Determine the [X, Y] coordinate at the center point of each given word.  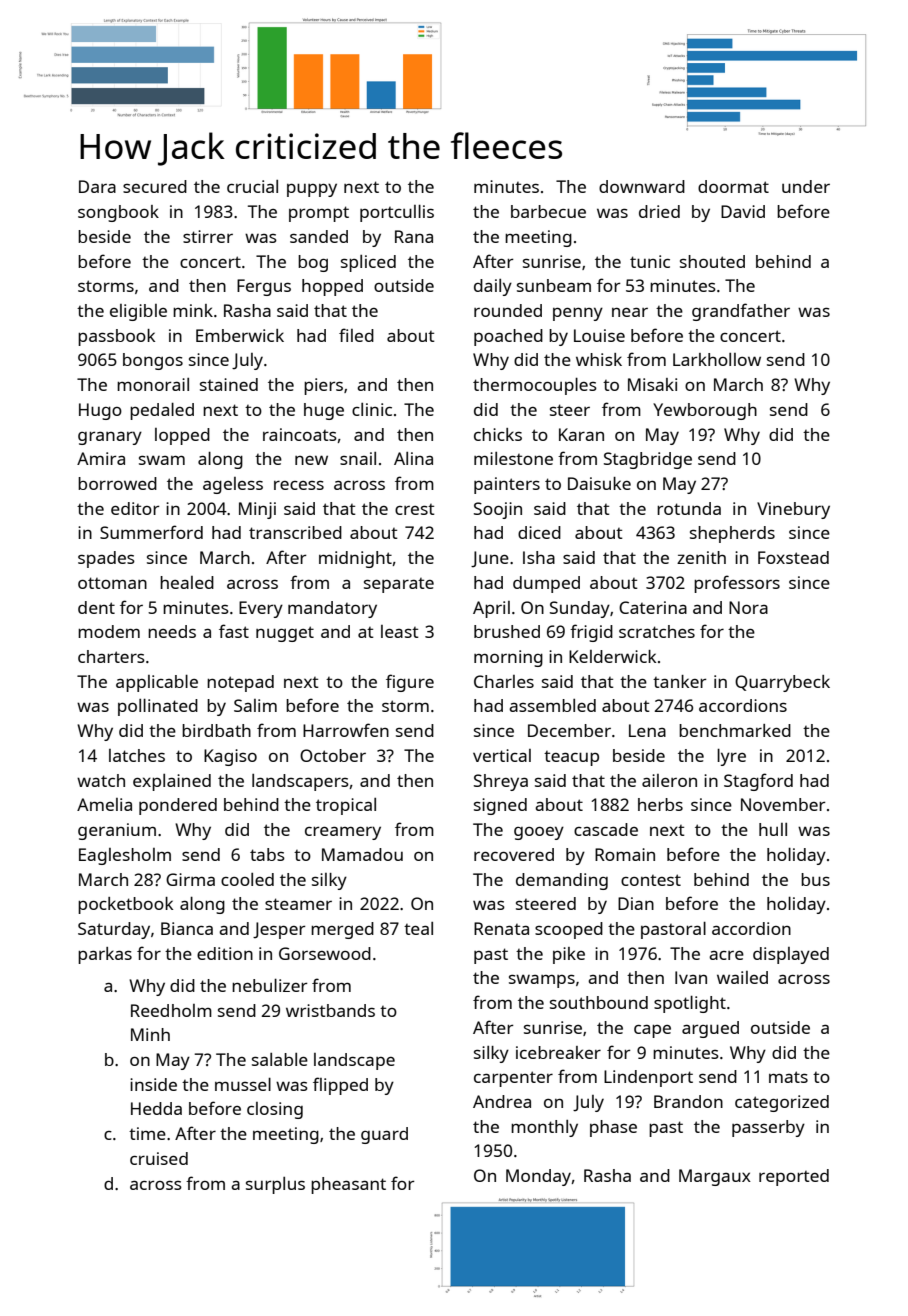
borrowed [117, 483]
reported [794, 1177]
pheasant [348, 1185]
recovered [514, 854]
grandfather [741, 312]
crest [415, 509]
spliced [368, 263]
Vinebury [793, 510]
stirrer [208, 236]
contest [651, 880]
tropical [346, 806]
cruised [159, 1158]
